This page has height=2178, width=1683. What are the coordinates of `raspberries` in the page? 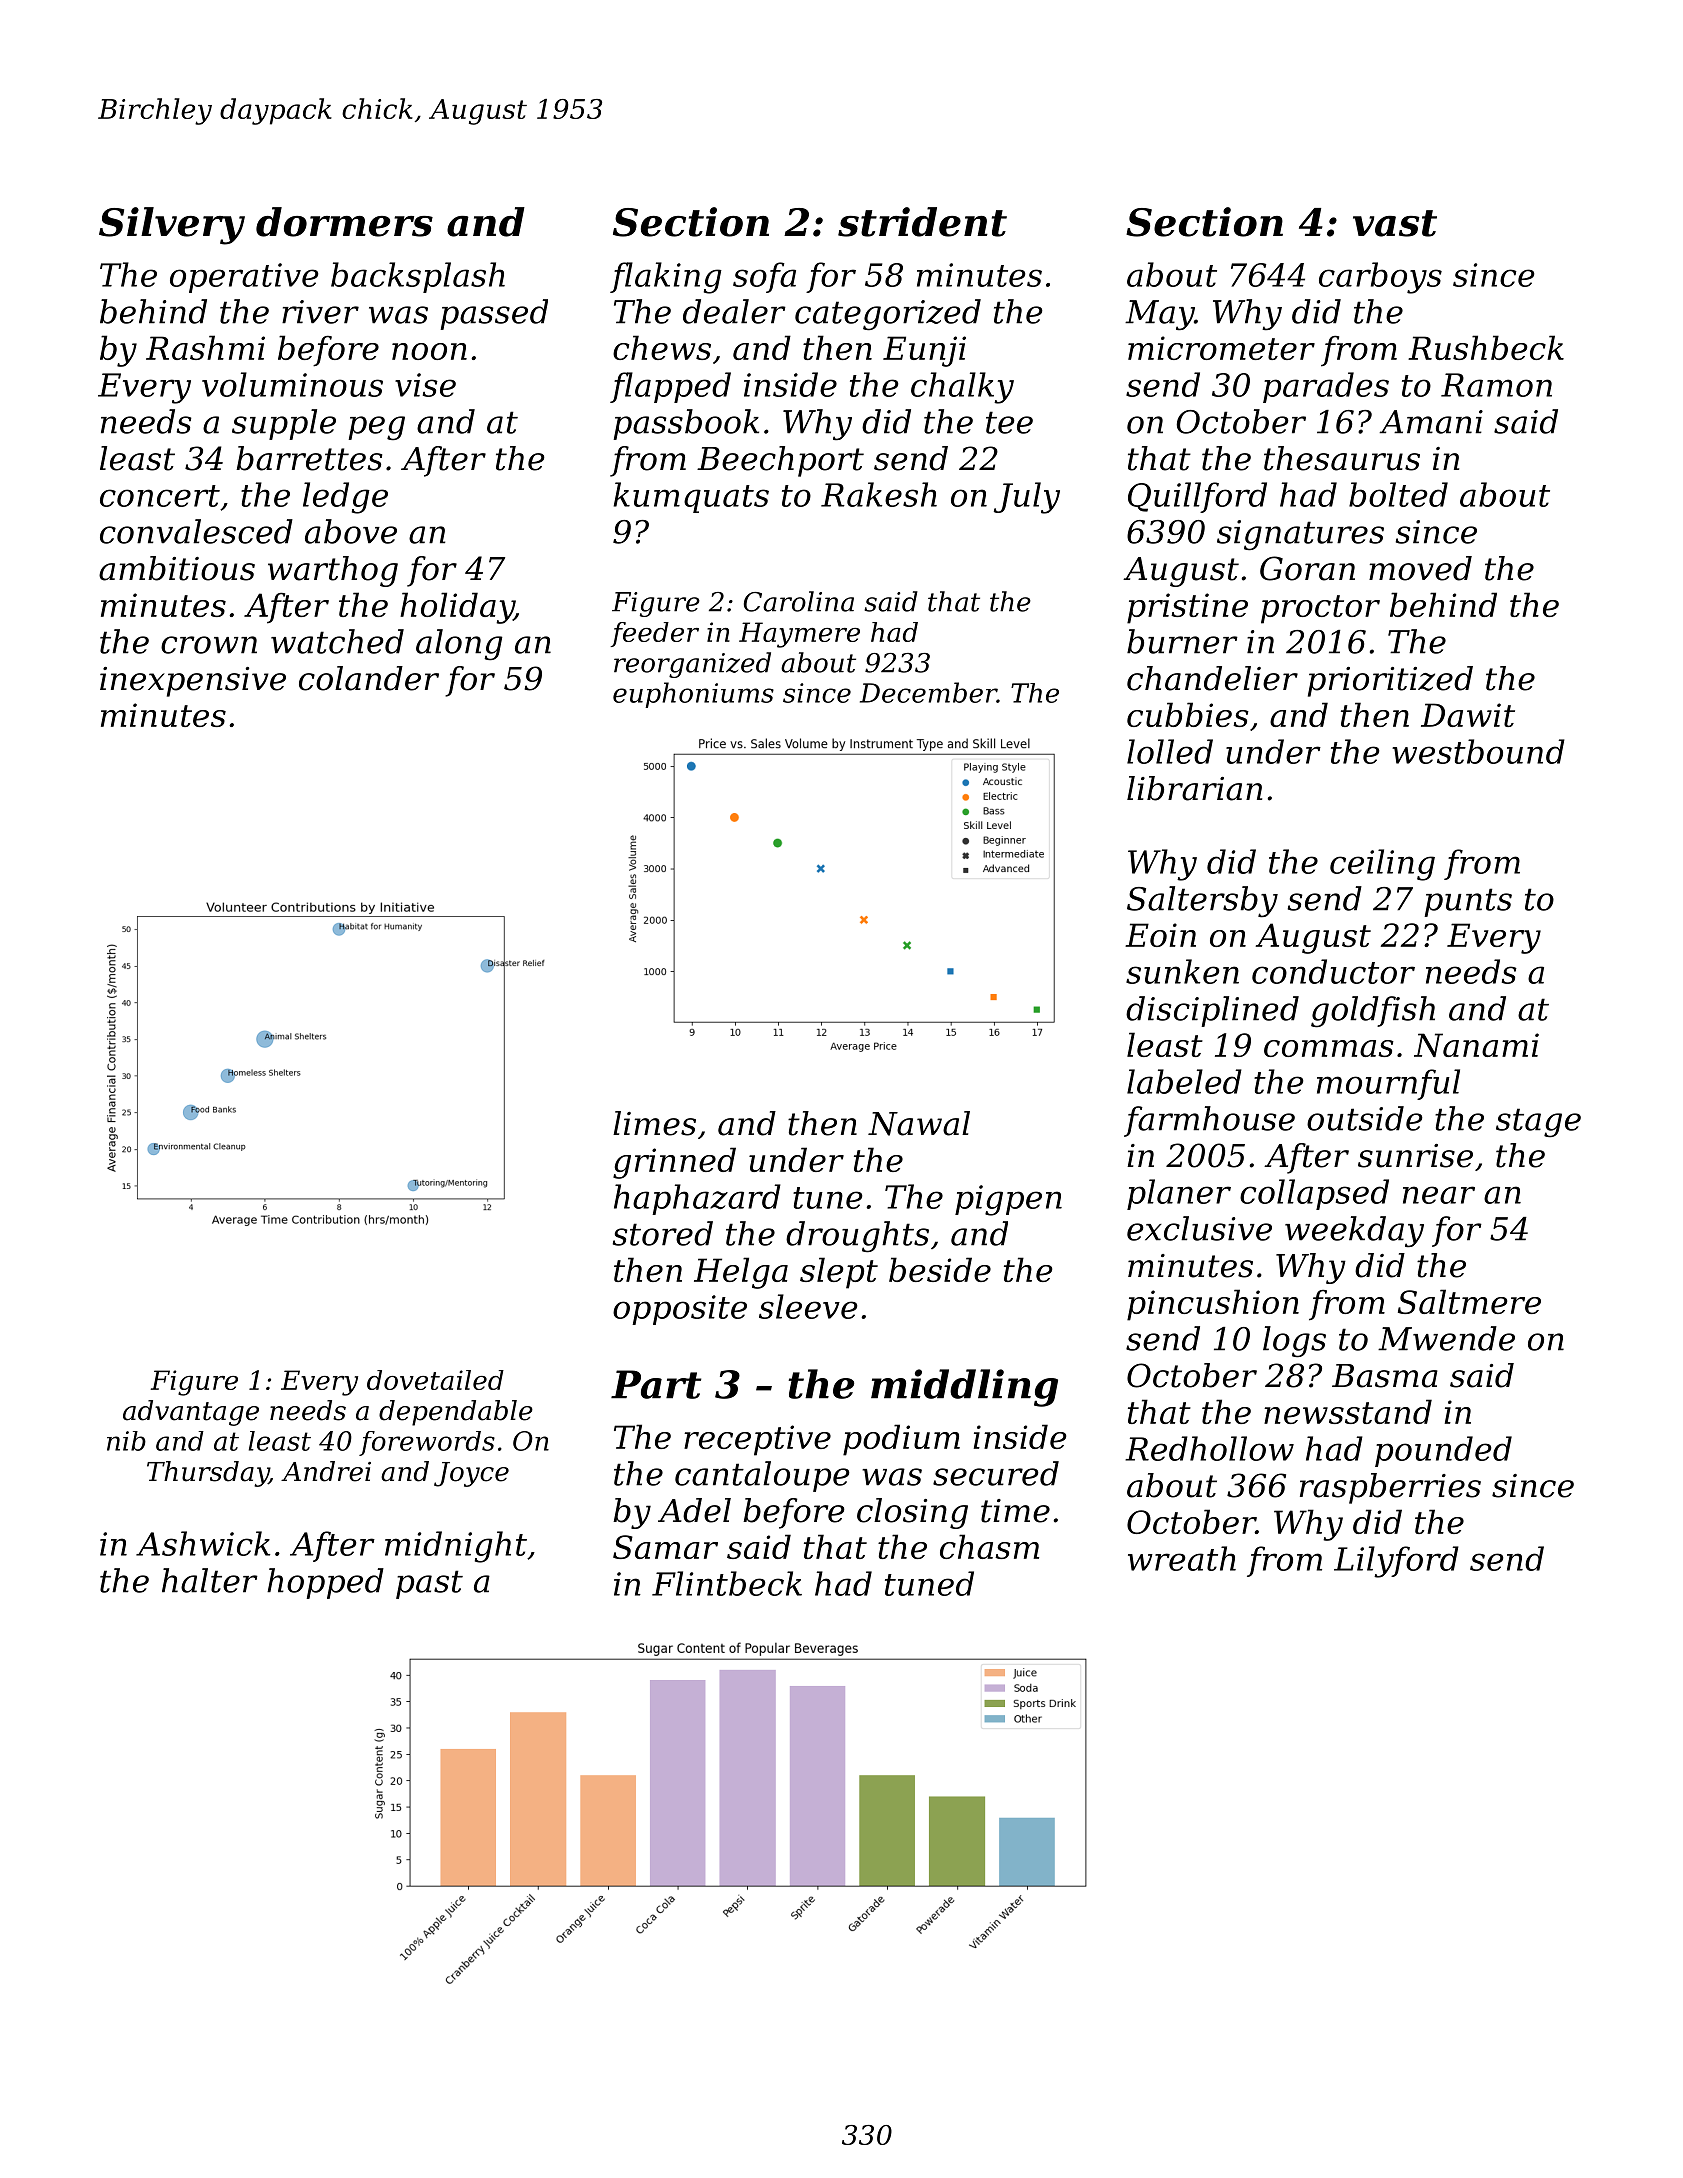 It's located at (1390, 1488).
